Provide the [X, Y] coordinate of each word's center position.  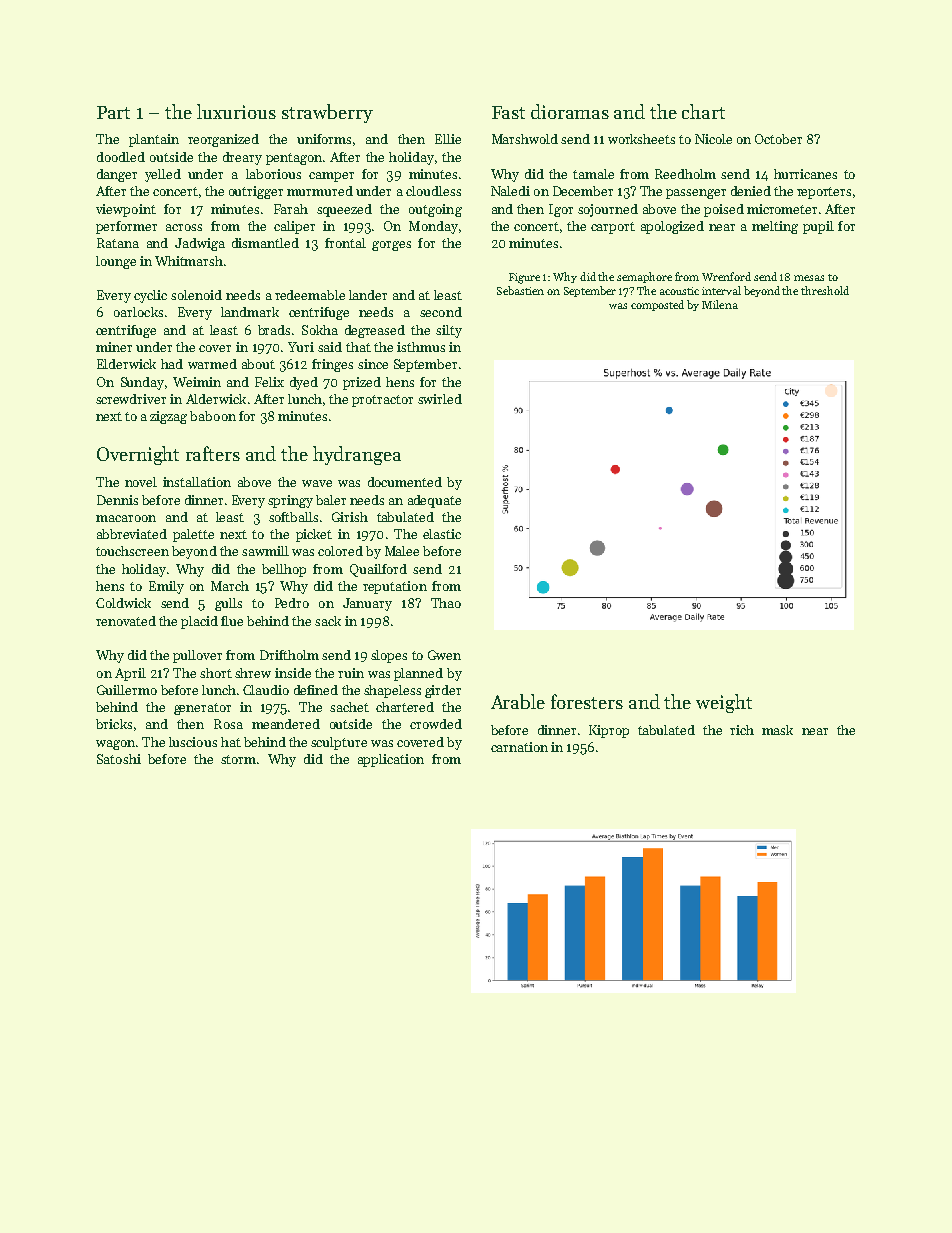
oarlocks [138, 312]
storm [238, 759]
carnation [519, 747]
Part [113, 112]
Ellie [448, 139]
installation [197, 482]
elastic [442, 534]
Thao [446, 603]
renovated [126, 621]
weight [724, 703]
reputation [395, 587]
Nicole [713, 139]
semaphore [644, 277]
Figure [524, 278]
